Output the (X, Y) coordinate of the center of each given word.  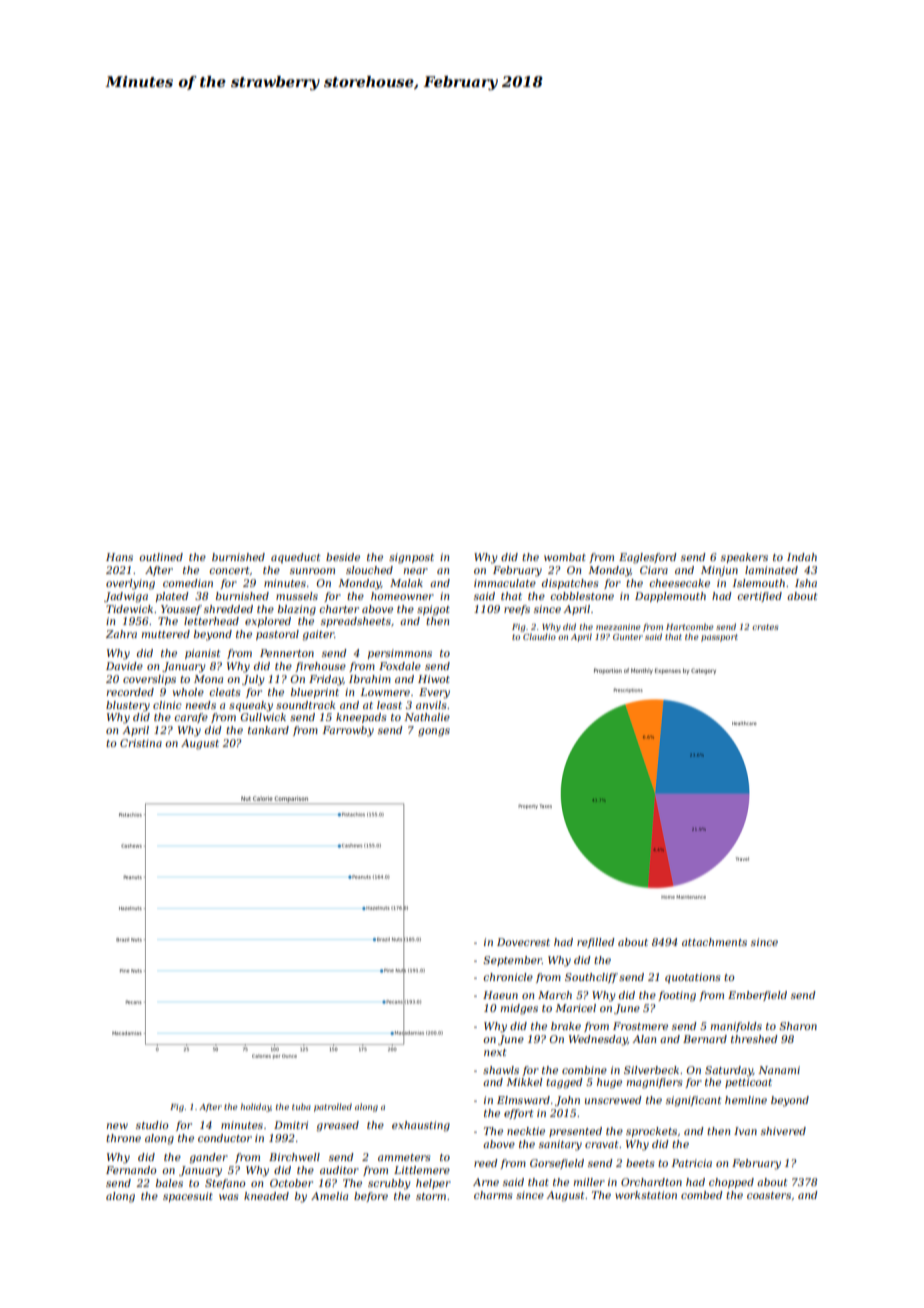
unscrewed (613, 1100)
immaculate (505, 583)
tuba (301, 1106)
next (495, 1052)
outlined (161, 557)
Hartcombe (690, 626)
